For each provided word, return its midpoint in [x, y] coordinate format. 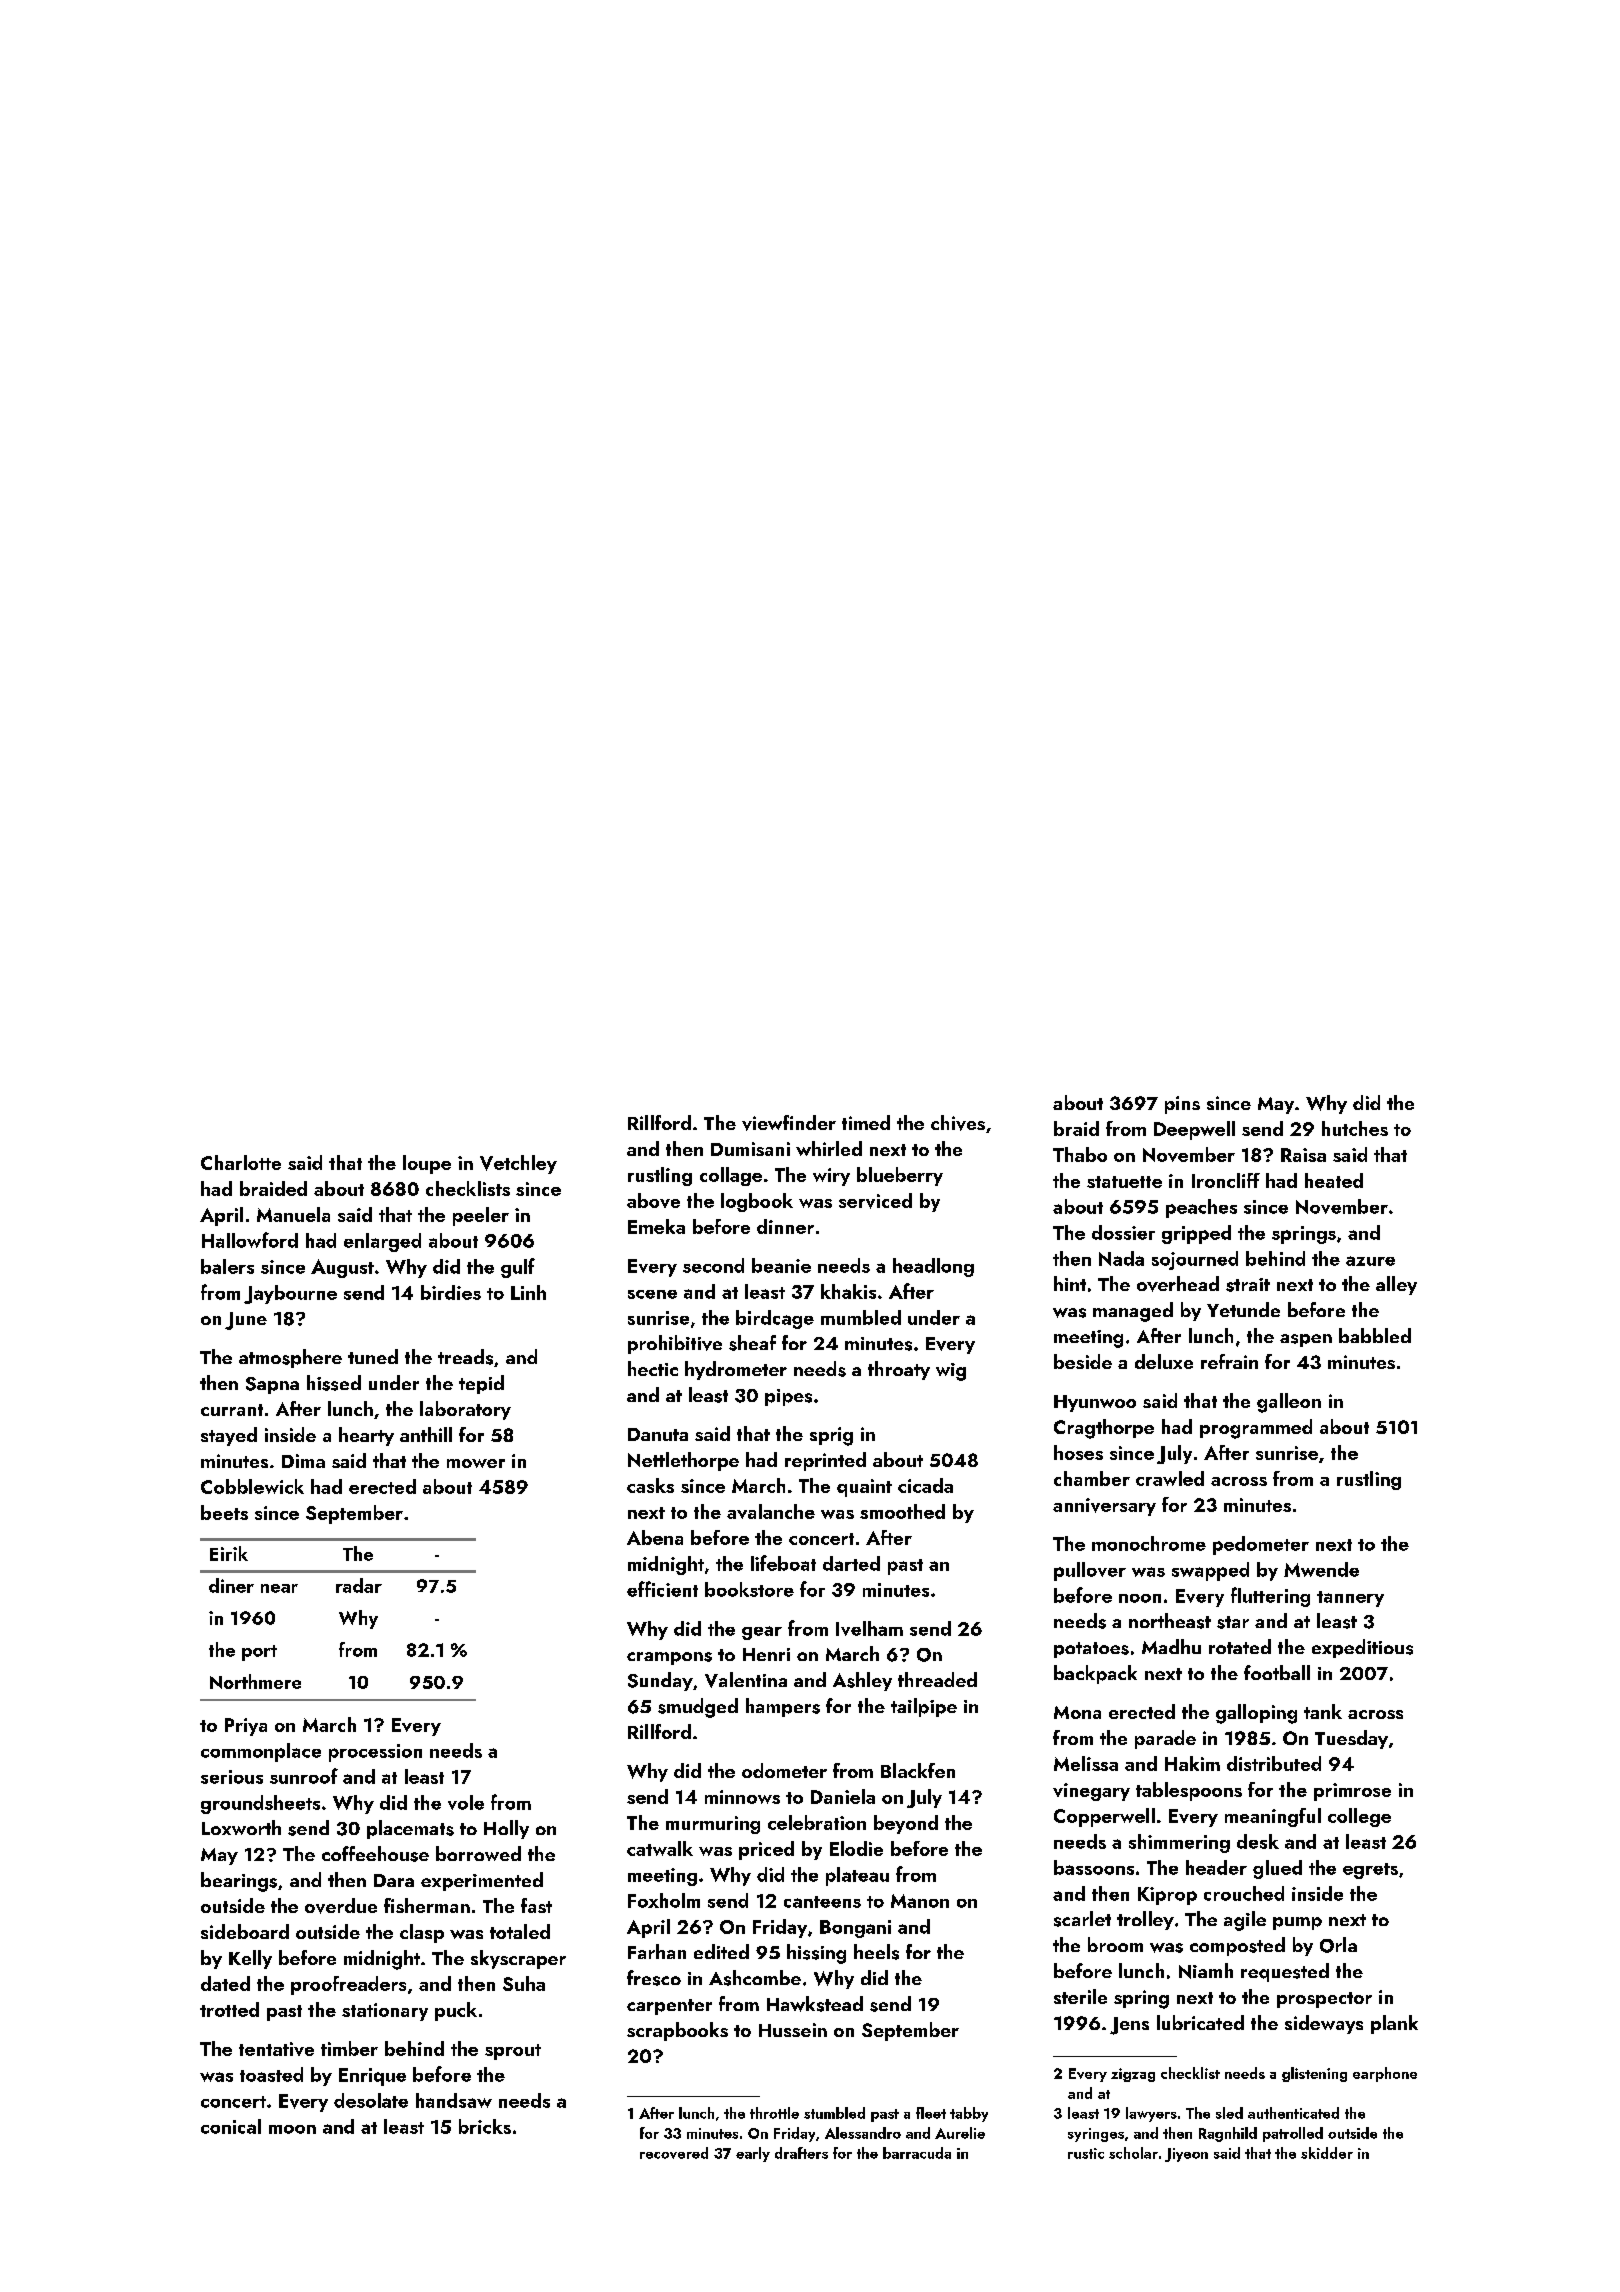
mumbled [861, 1317]
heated [1334, 1180]
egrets [1370, 1871]
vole [466, 1802]
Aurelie [960, 2133]
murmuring [713, 1825]
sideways [1324, 2024]
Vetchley [518, 1164]
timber [349, 2048]
